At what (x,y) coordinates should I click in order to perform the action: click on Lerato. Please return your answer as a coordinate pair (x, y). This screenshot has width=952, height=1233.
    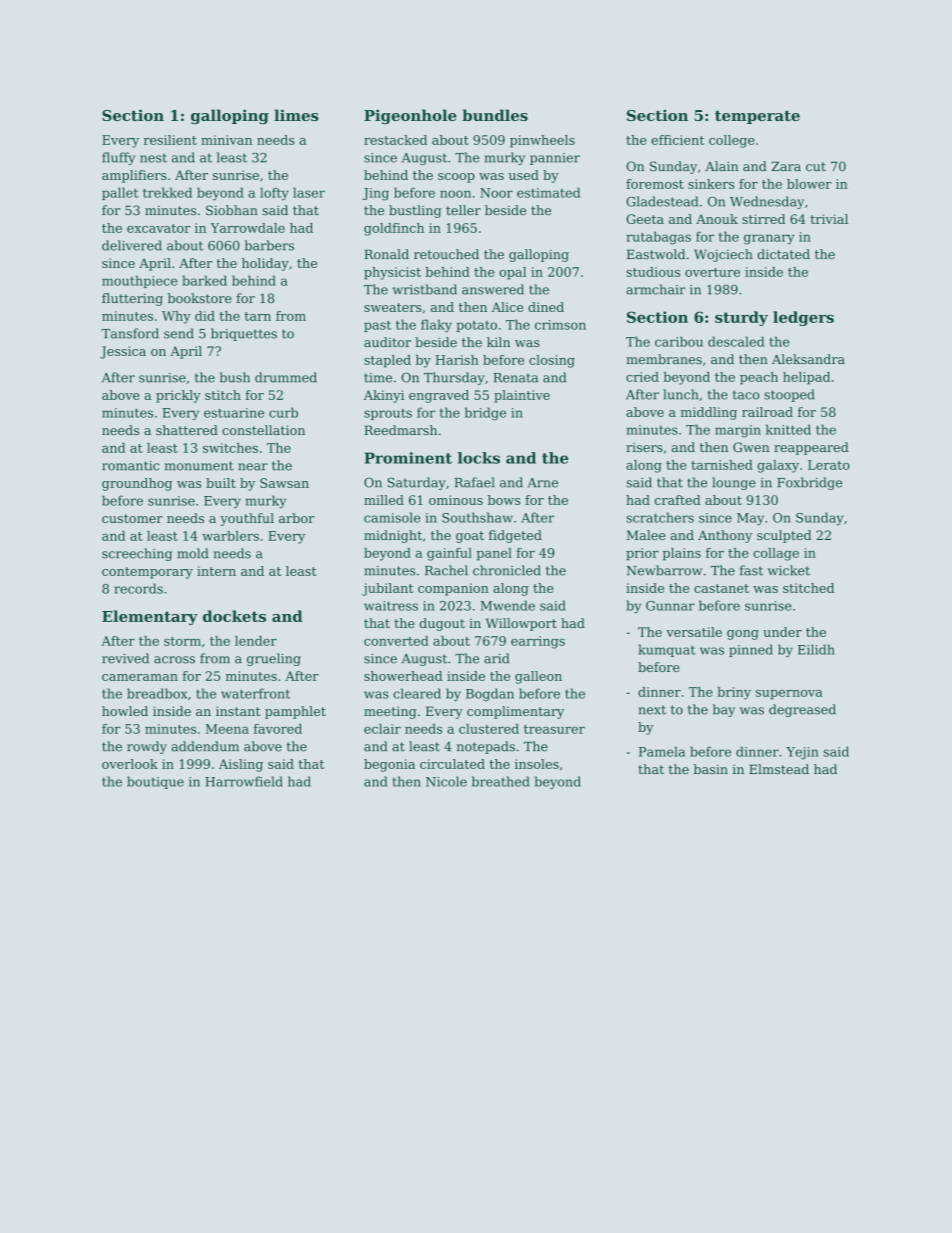
    Looking at the image, I should click on (829, 465).
